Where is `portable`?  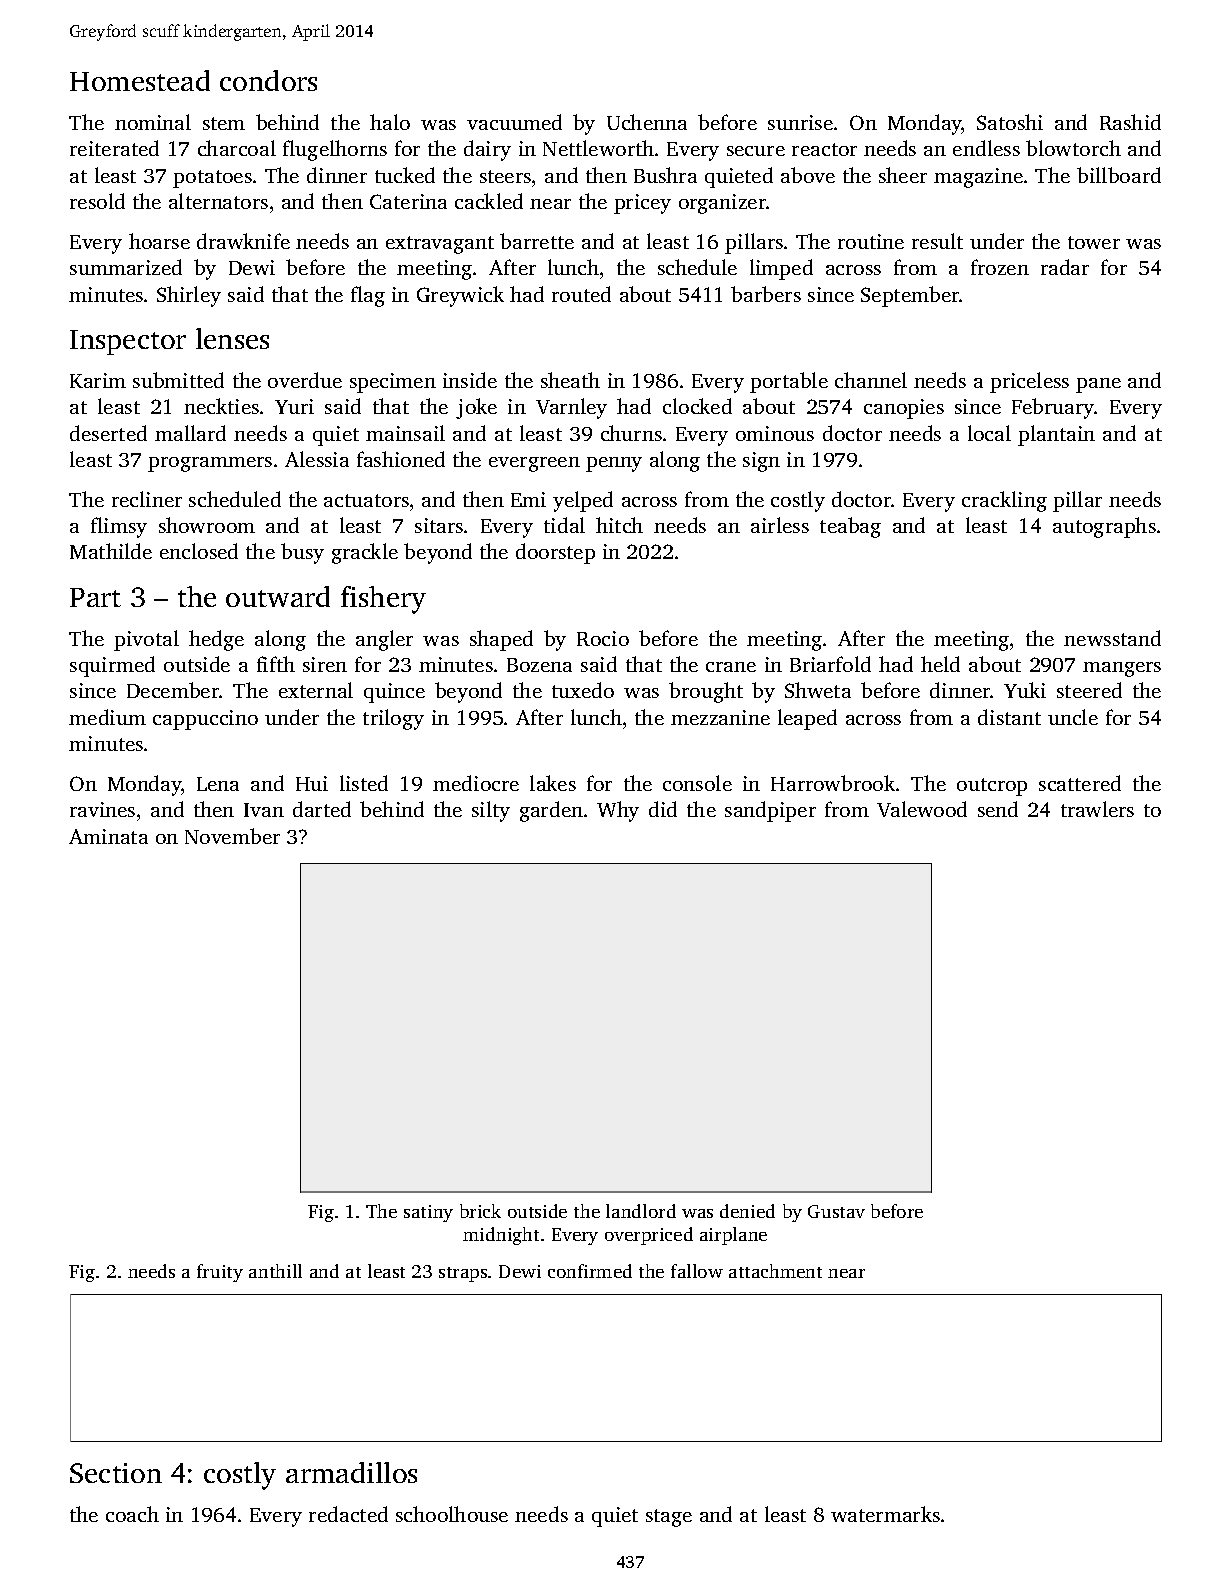 portable is located at coordinates (789, 382).
